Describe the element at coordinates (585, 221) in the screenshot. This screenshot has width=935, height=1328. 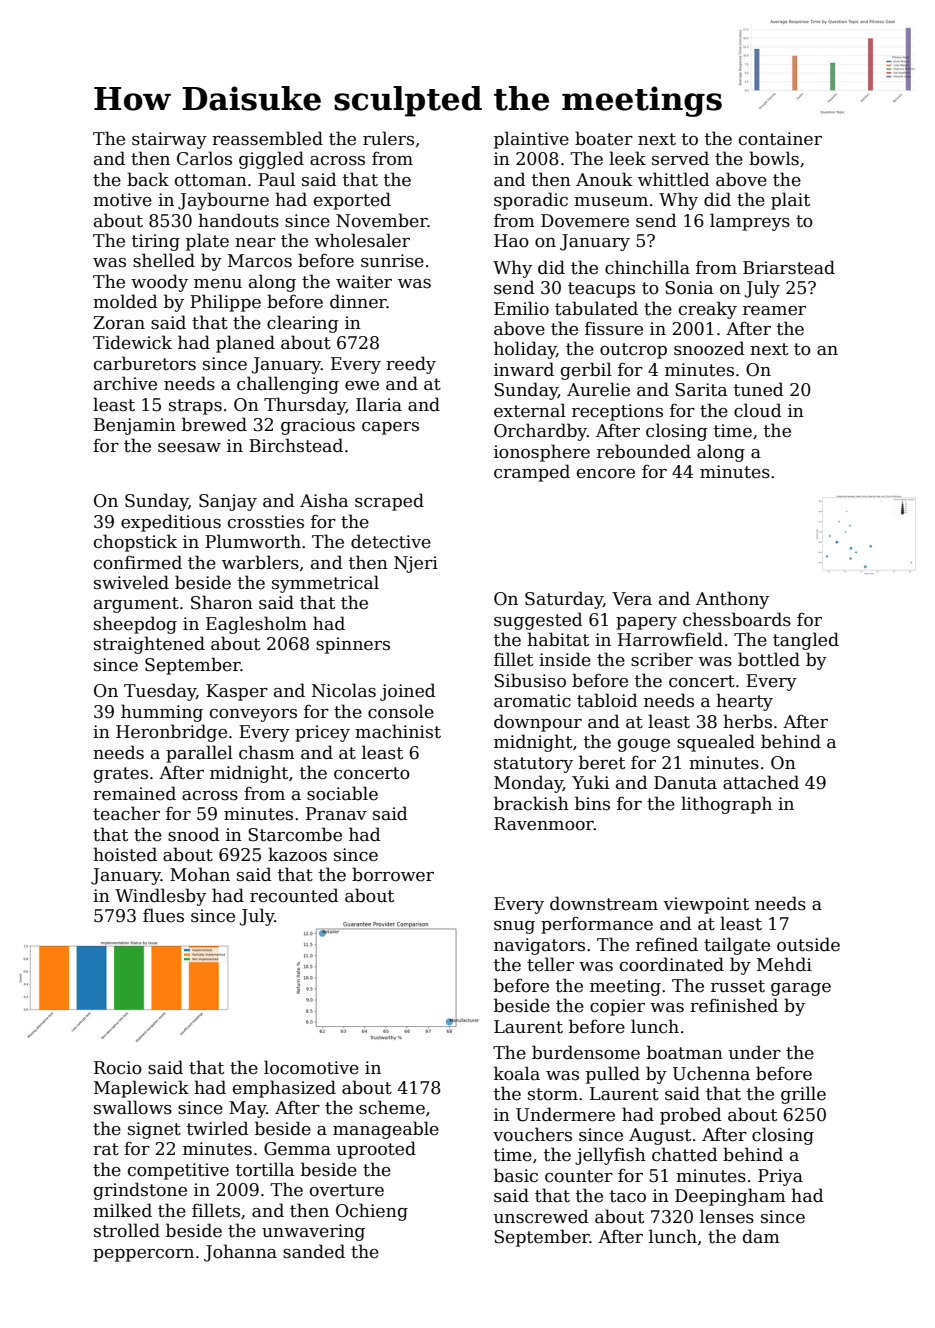
I see `Dovemere` at that location.
